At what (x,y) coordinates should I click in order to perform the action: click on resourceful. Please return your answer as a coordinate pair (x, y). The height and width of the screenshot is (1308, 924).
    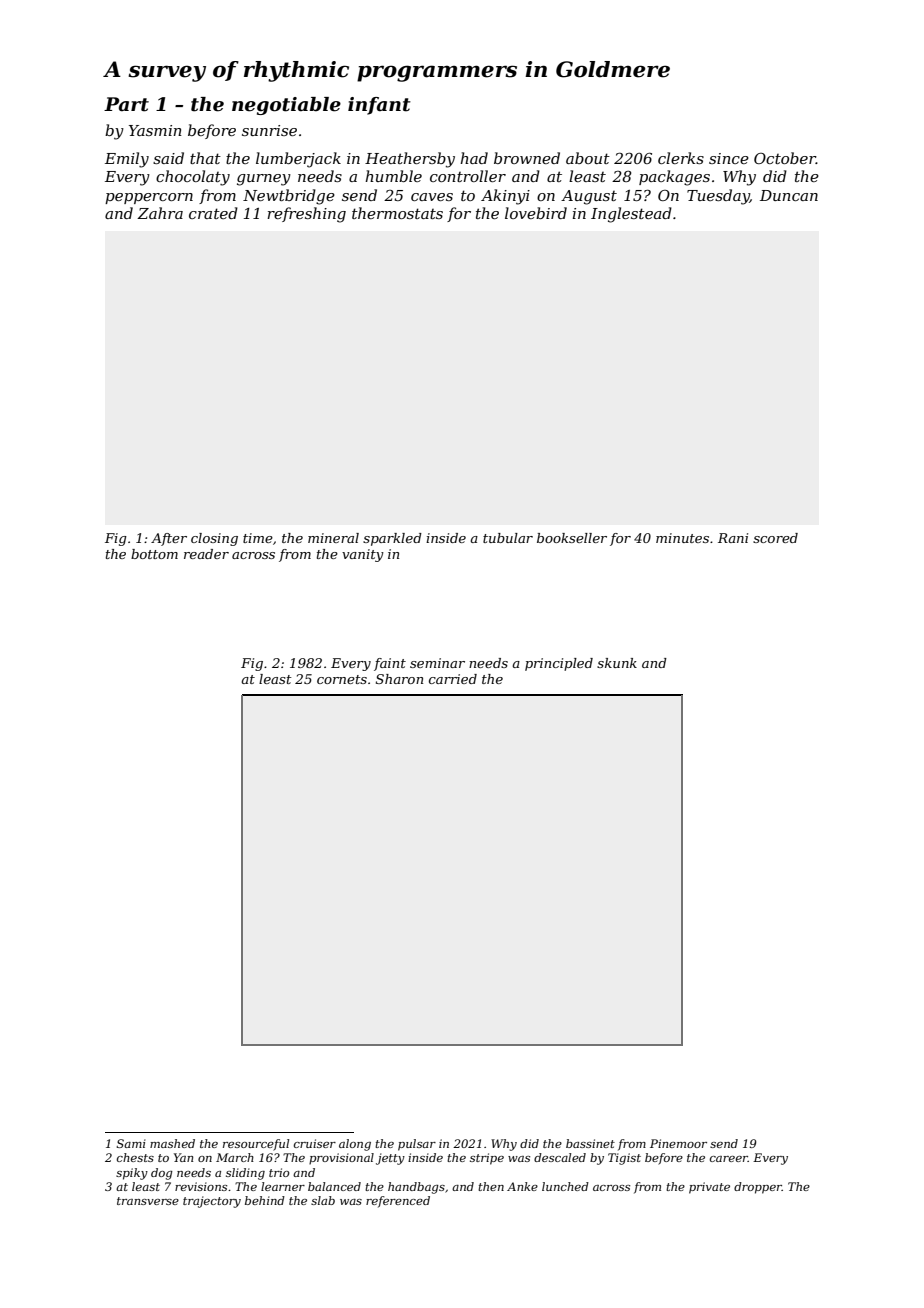
    Looking at the image, I should click on (256, 1145).
